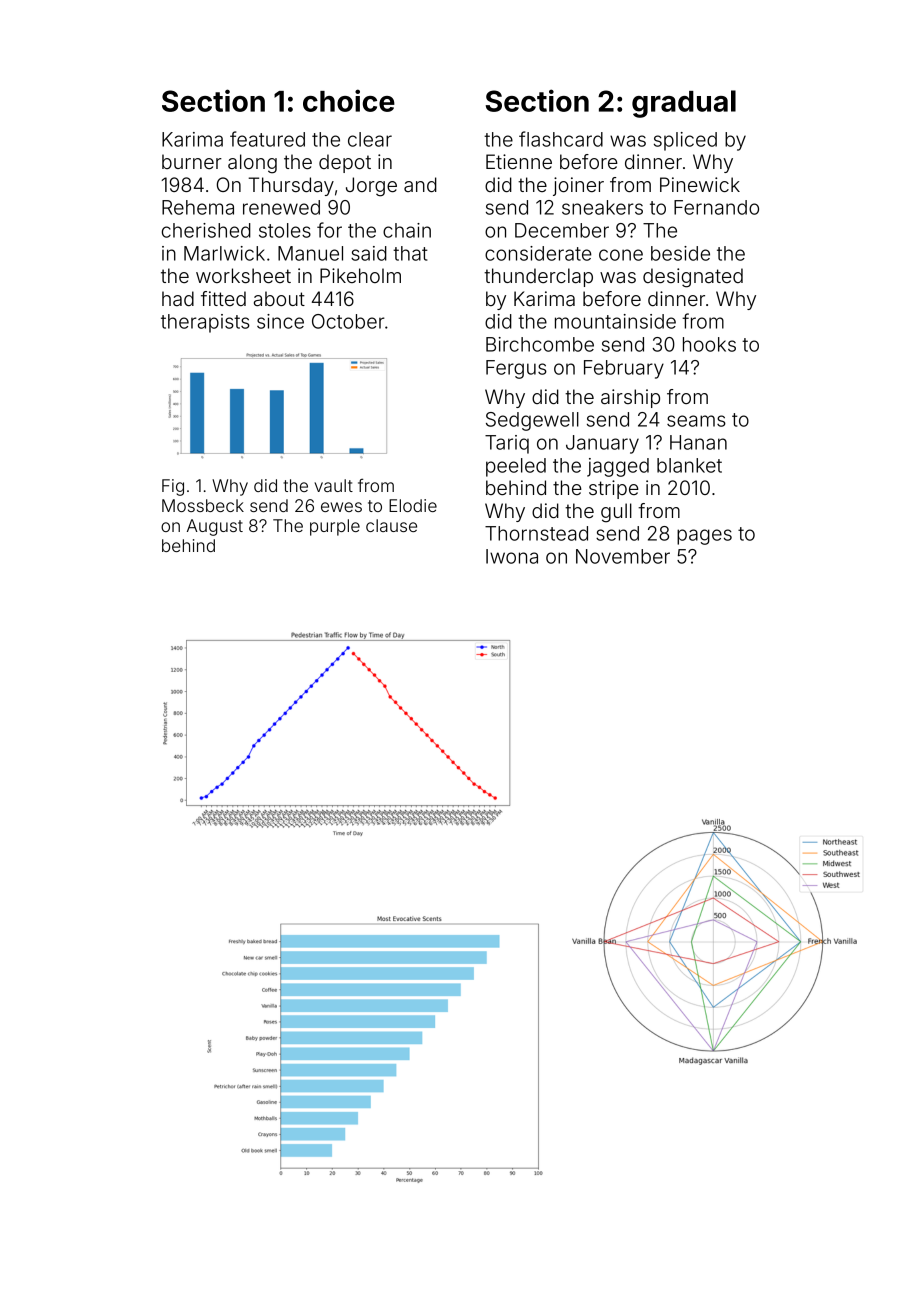  Describe the element at coordinates (205, 323) in the screenshot. I see `therapists` at that location.
